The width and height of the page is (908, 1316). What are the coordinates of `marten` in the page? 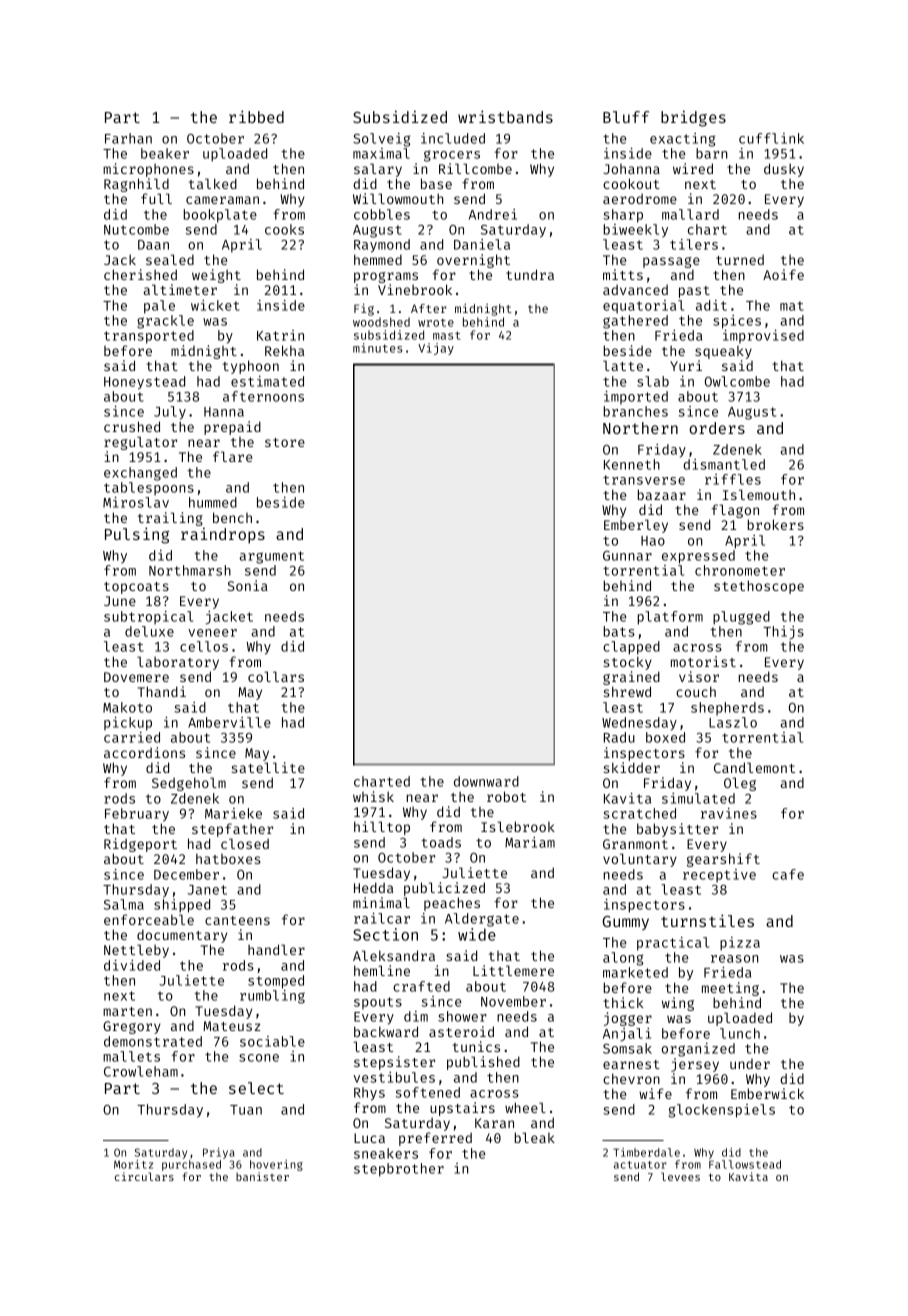 It's located at (127, 1011).
